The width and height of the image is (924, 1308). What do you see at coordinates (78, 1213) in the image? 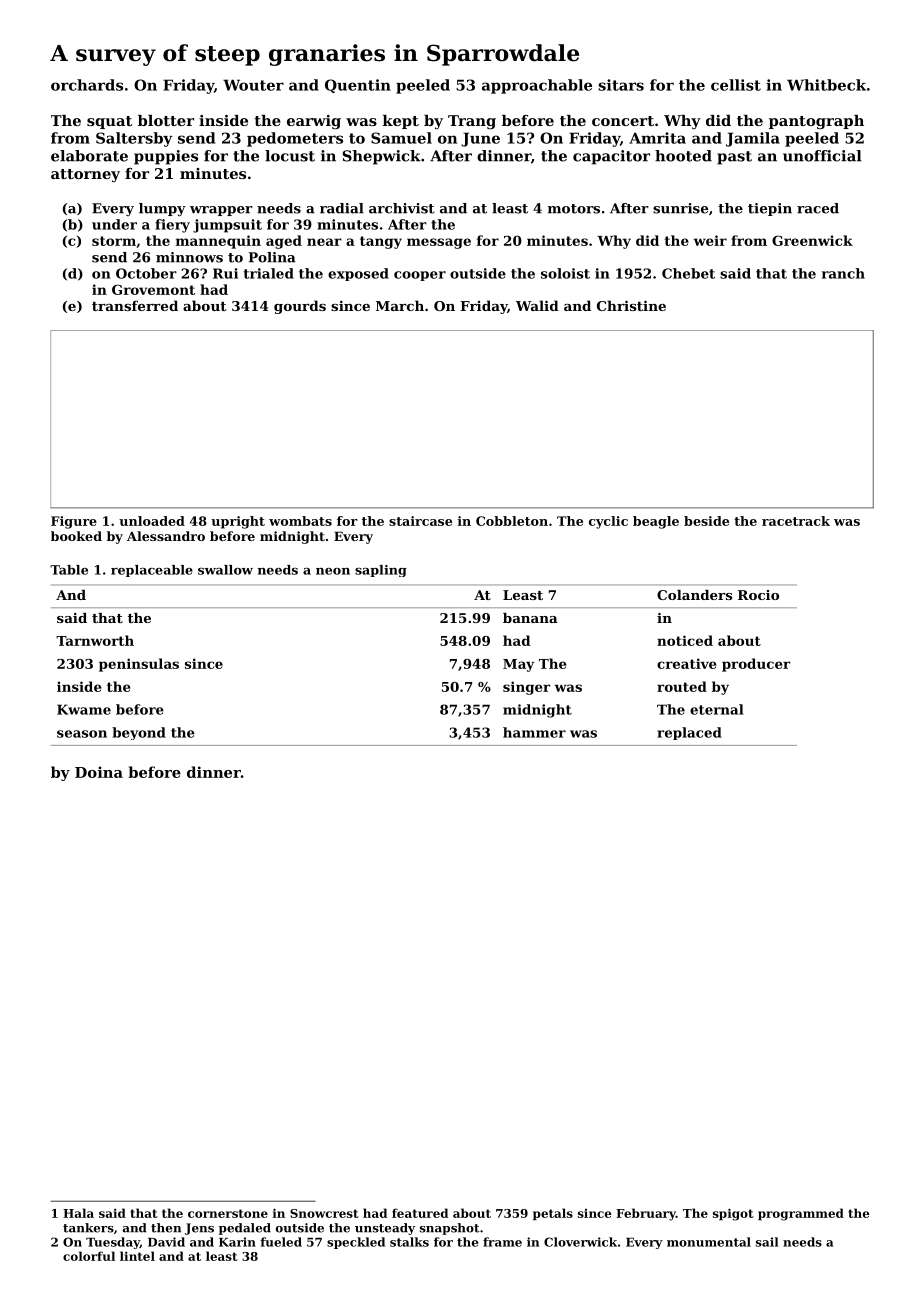
I see `Hala` at bounding box center [78, 1213].
